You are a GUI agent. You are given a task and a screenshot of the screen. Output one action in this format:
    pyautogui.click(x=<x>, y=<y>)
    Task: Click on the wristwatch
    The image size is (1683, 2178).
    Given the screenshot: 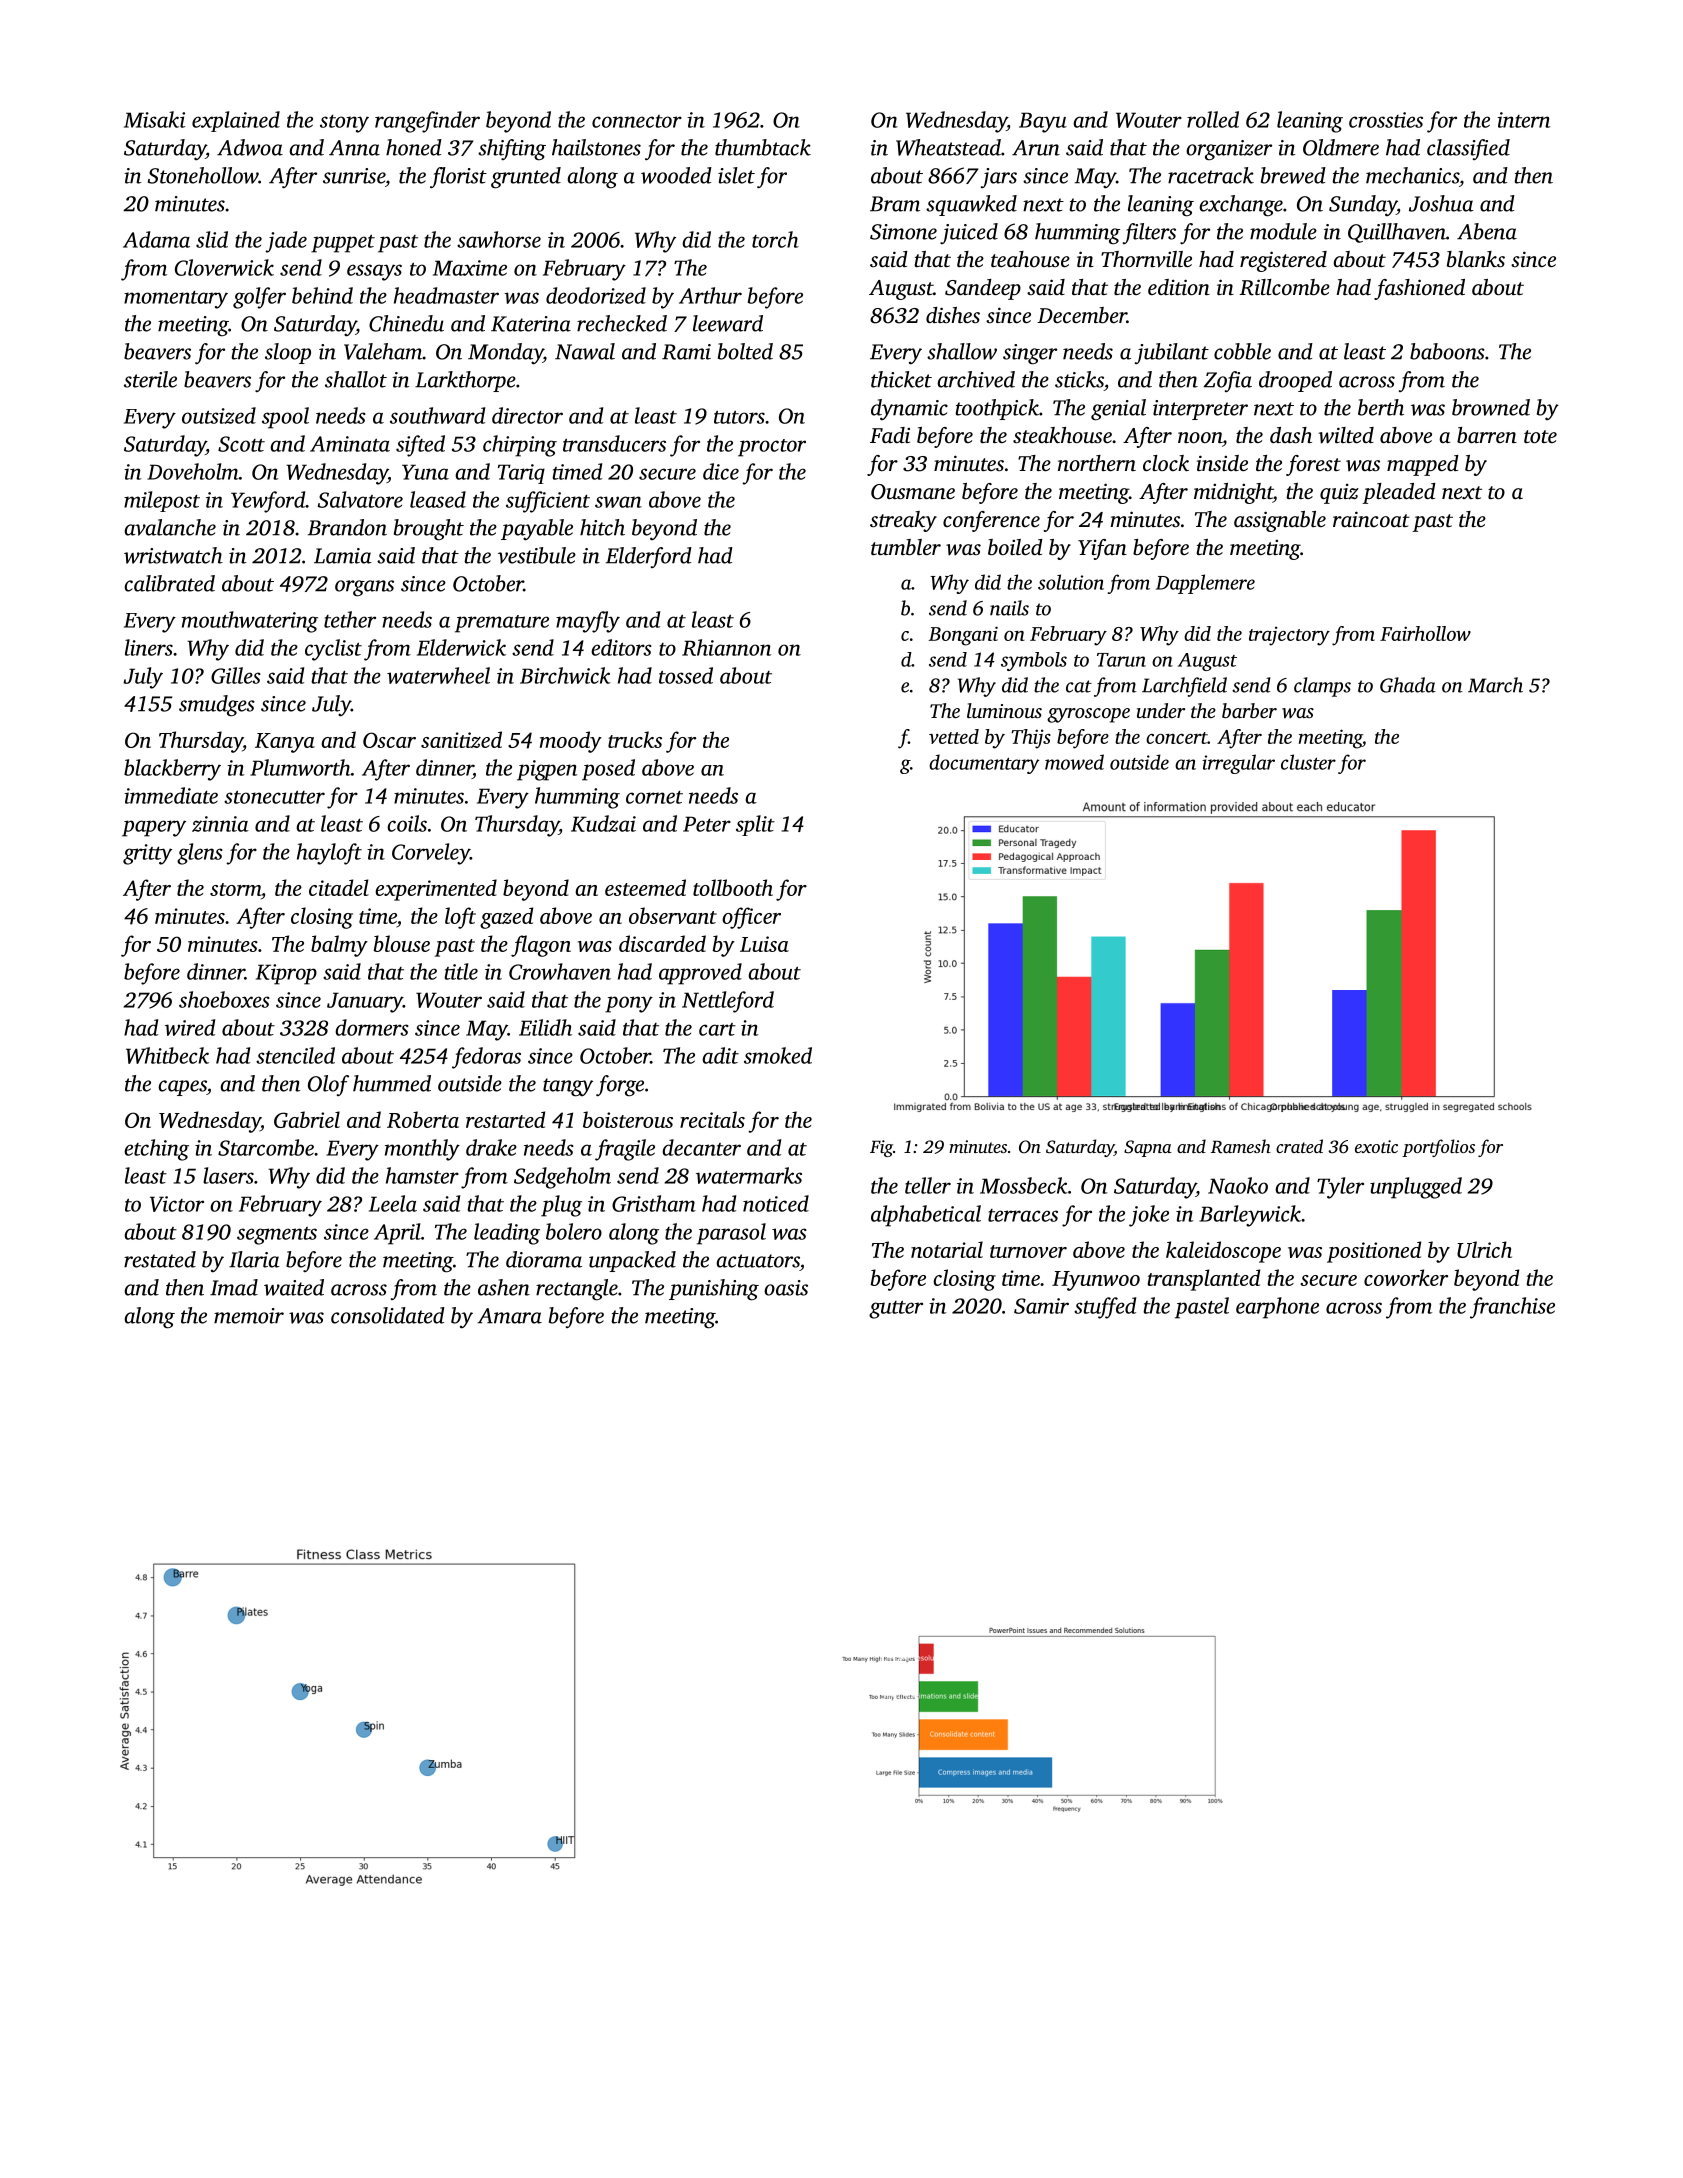 What is the action you would take?
    pyautogui.click(x=173, y=555)
